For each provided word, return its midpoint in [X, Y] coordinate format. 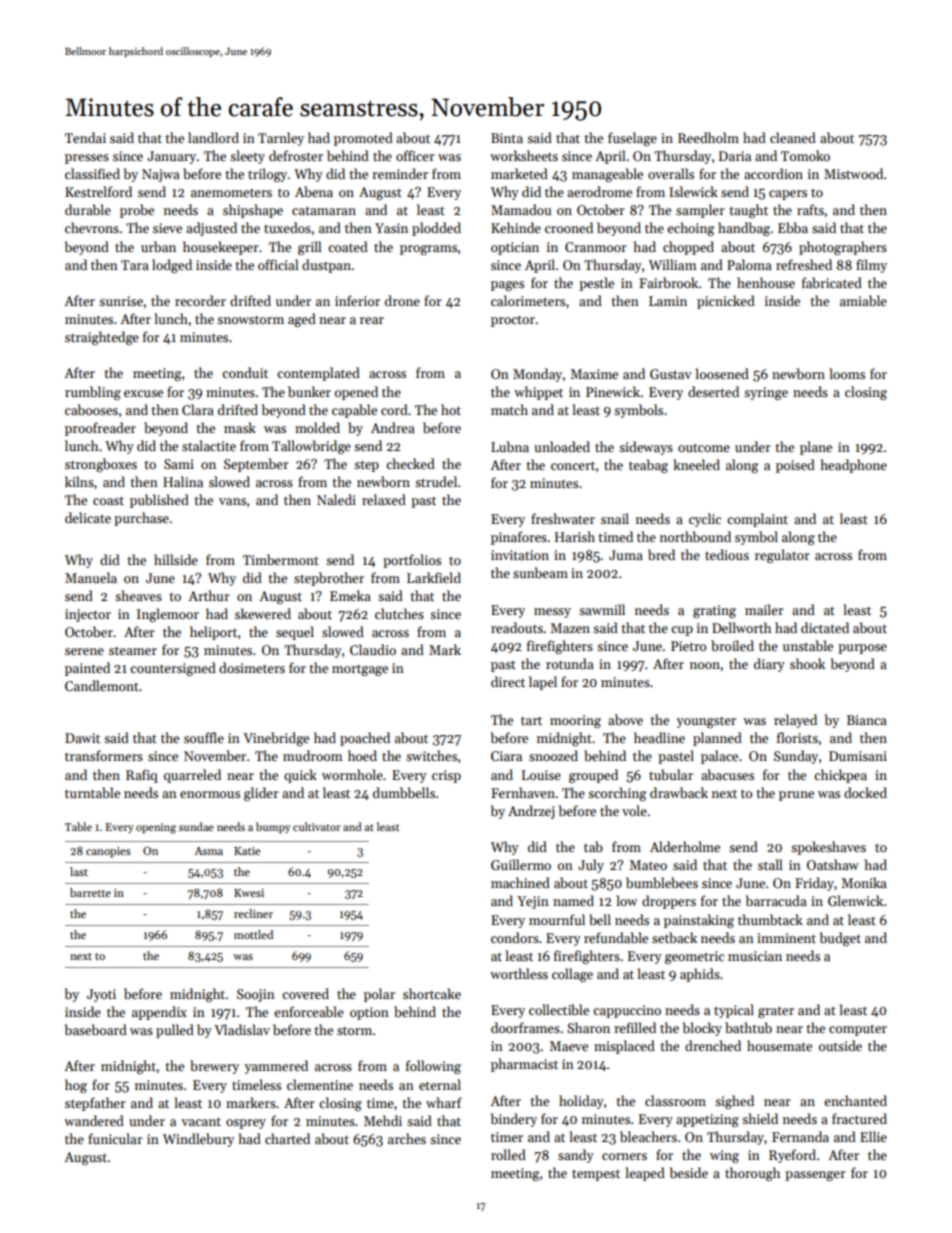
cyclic [705, 520]
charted [287, 1138]
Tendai [85, 137]
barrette [90, 892]
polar [379, 995]
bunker [309, 391]
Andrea [393, 427]
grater [776, 1012]
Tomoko [805, 155]
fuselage [632, 139]
